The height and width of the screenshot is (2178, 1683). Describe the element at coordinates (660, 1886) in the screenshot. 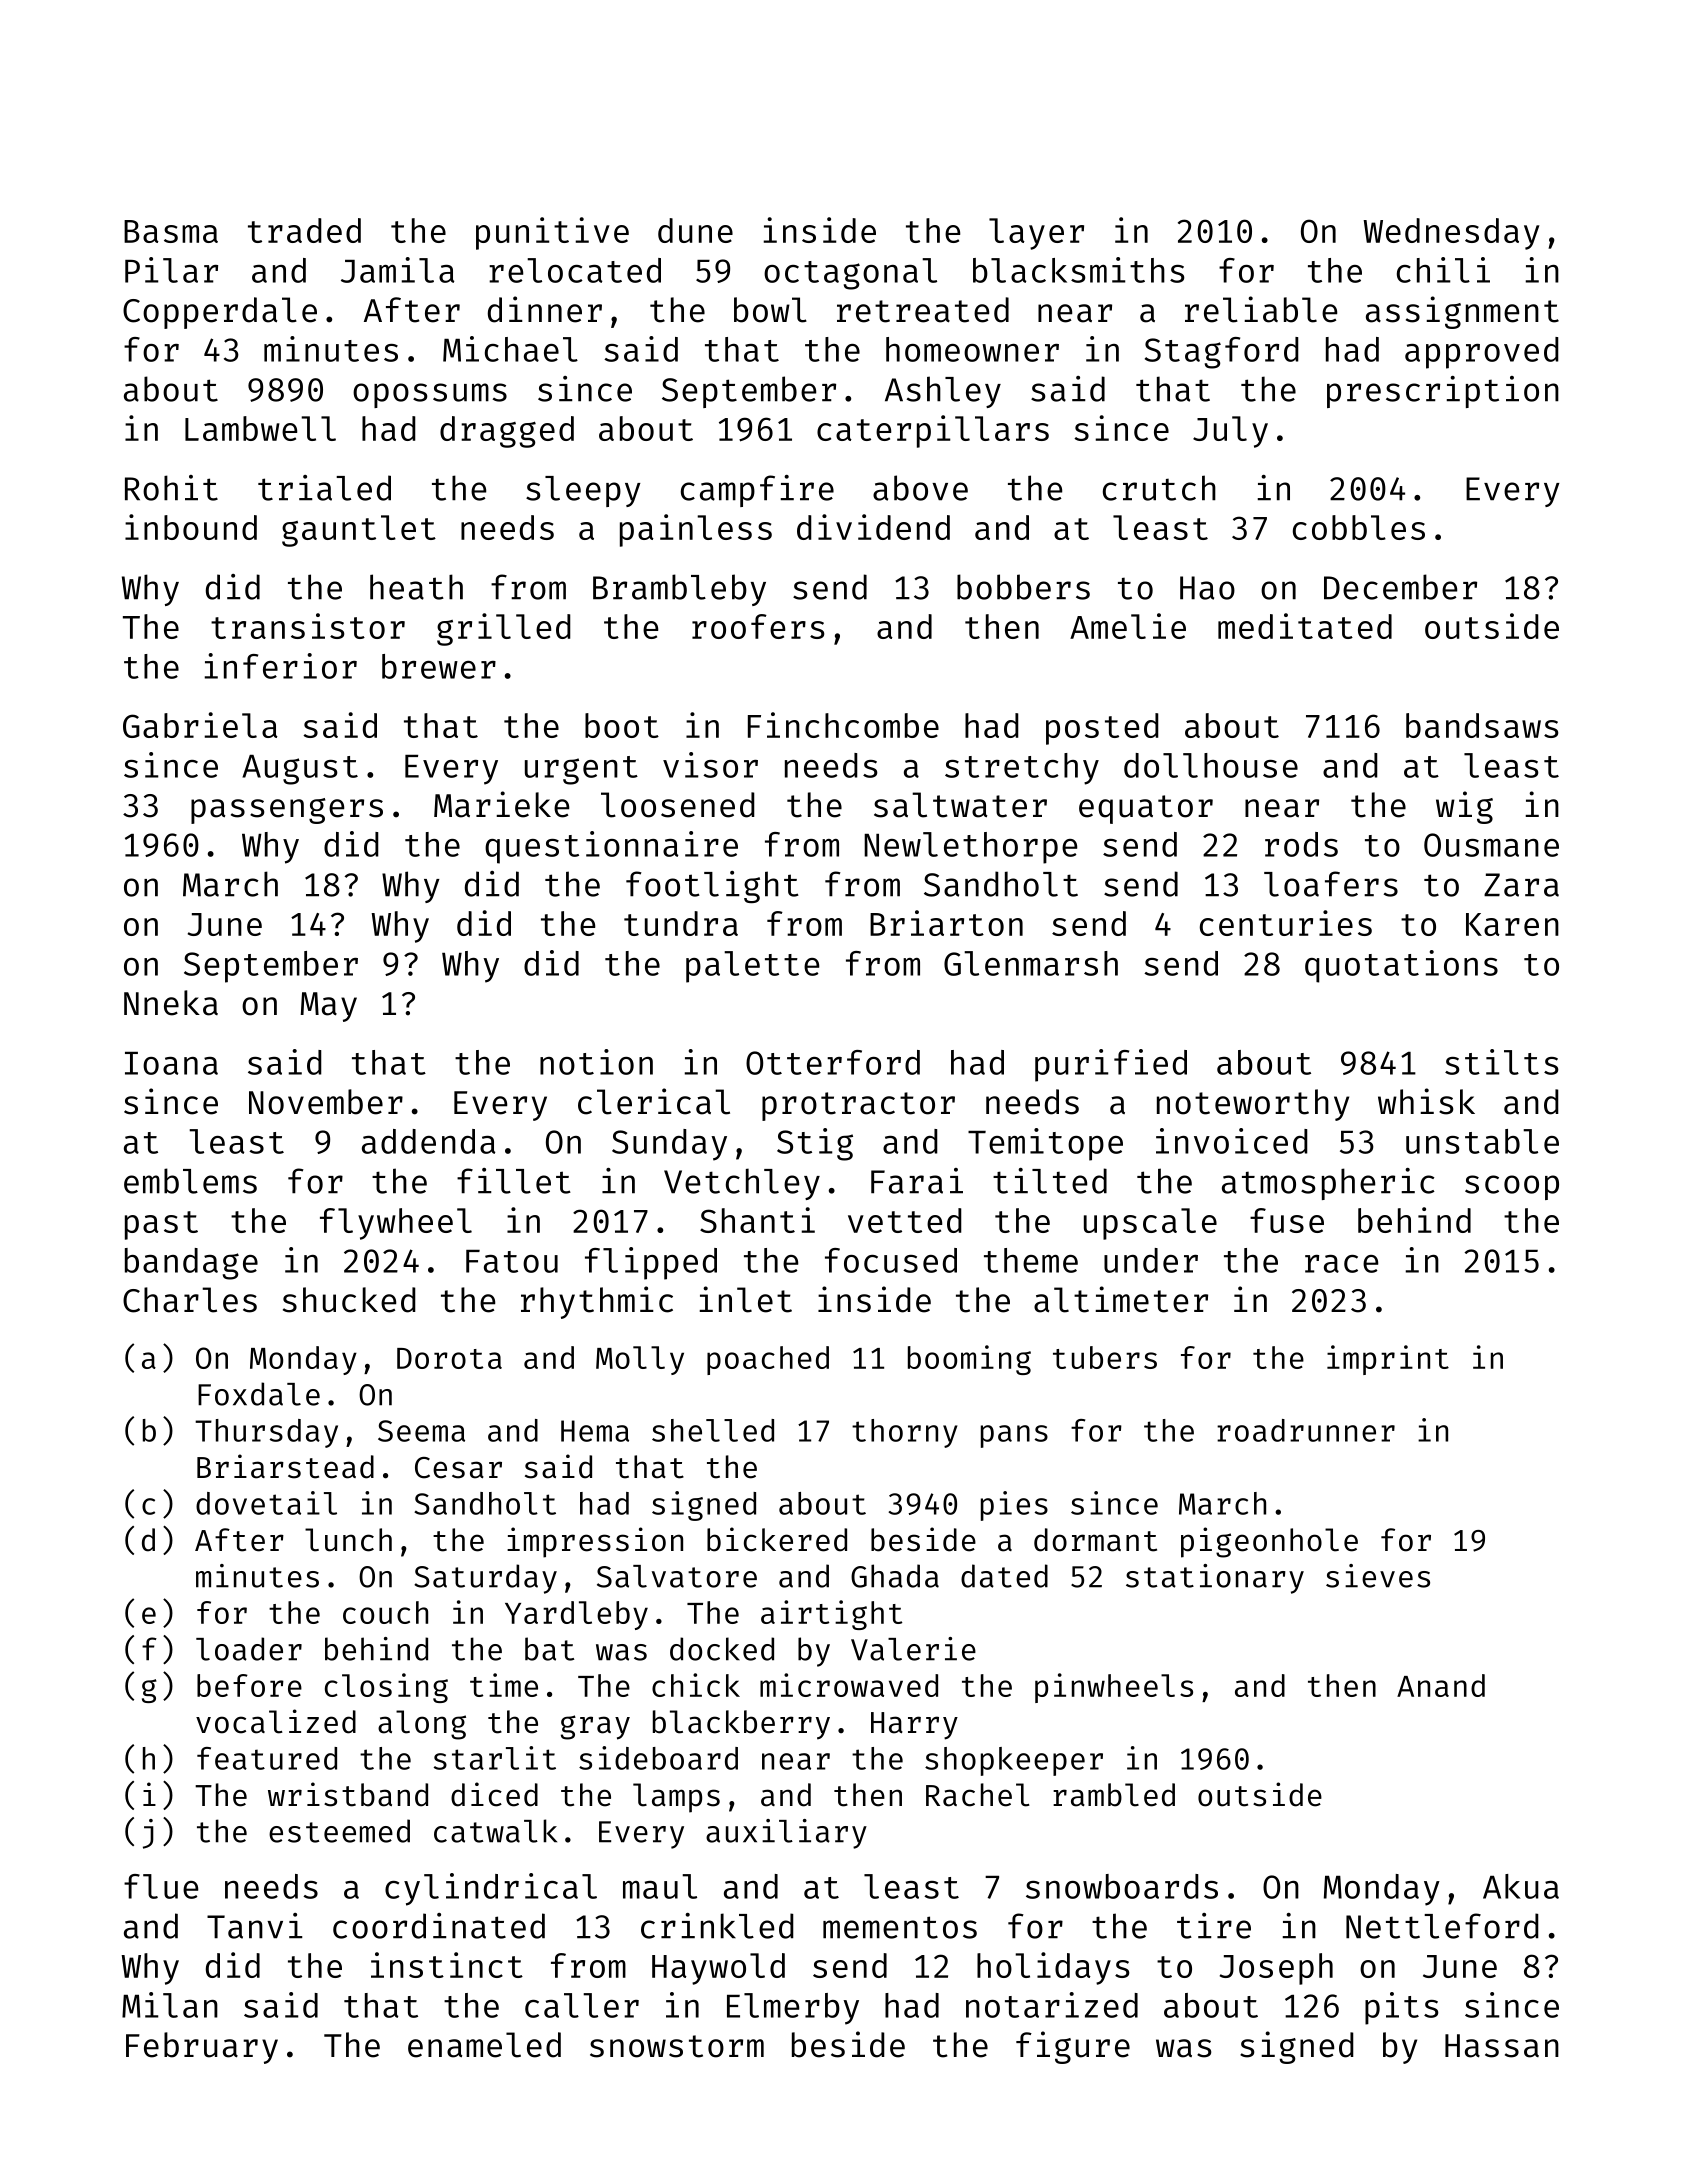

I see `maul` at that location.
